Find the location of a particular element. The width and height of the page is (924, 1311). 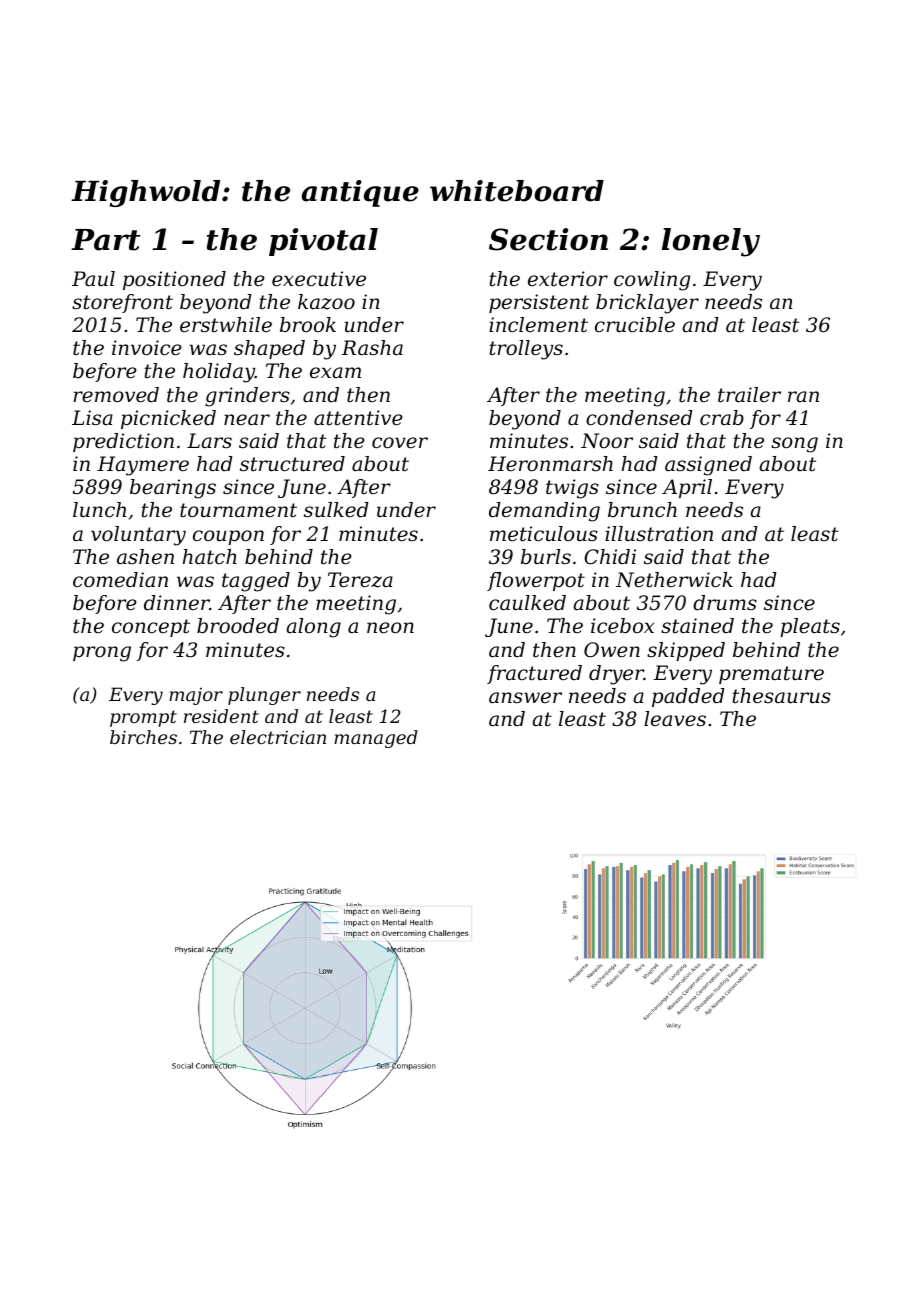

managed is located at coordinates (376, 739).
